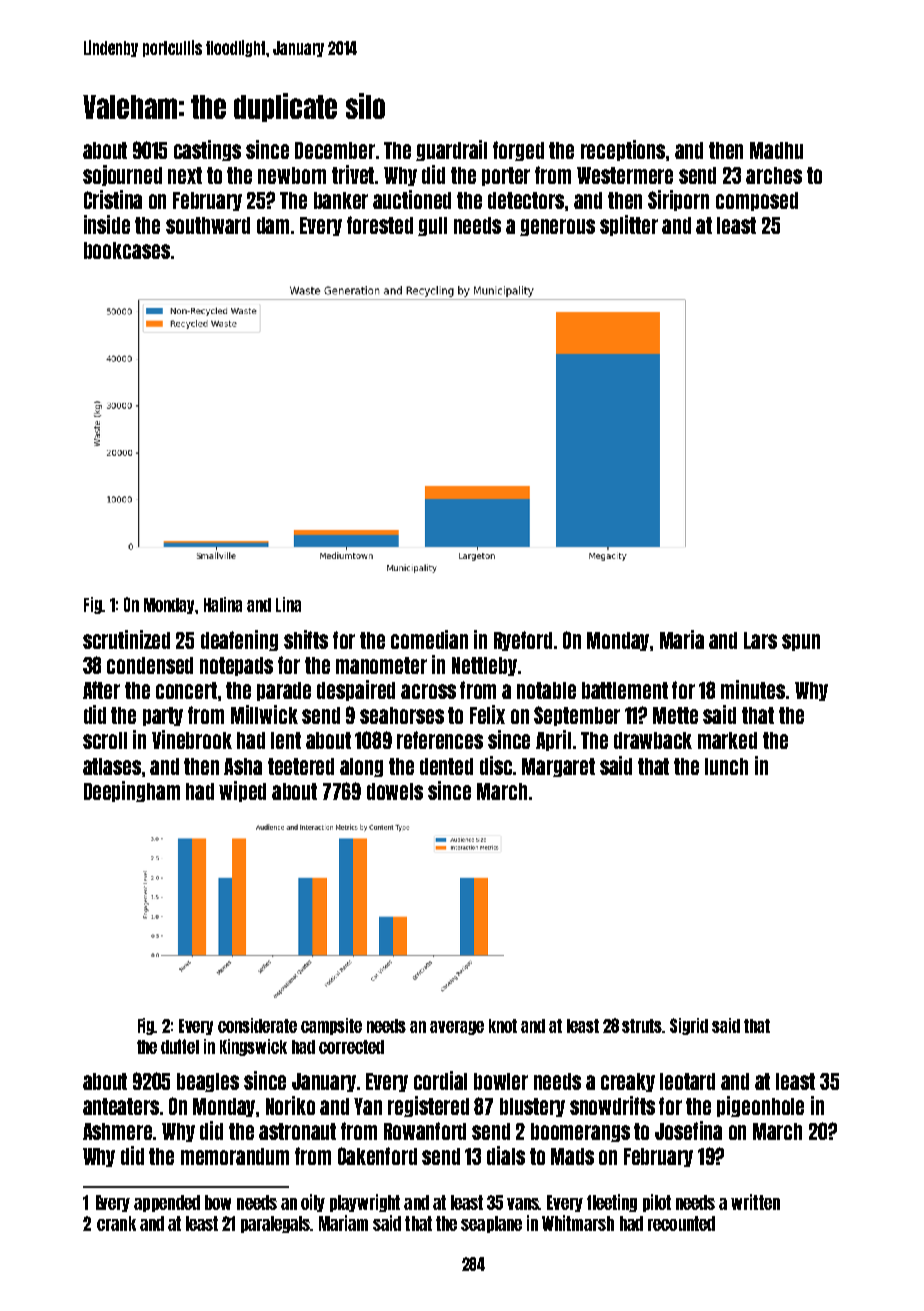 This document has width=924, height=1311. What do you see at coordinates (239, 640) in the document?
I see `deafening` at bounding box center [239, 640].
